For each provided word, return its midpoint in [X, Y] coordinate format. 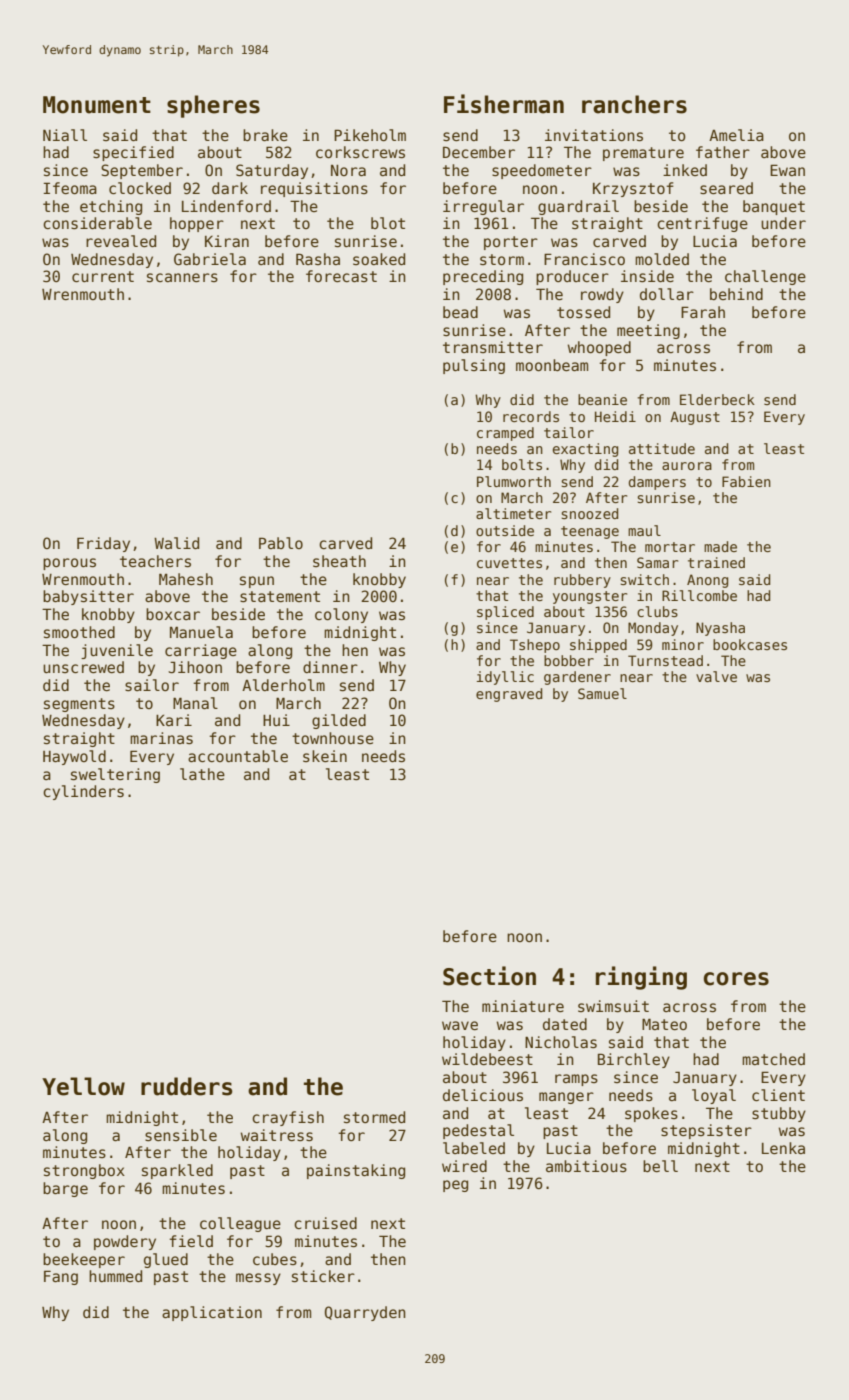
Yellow [83, 1086]
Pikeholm [370, 135]
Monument [97, 105]
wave [460, 1025]
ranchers [634, 104]
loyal [714, 1096]
